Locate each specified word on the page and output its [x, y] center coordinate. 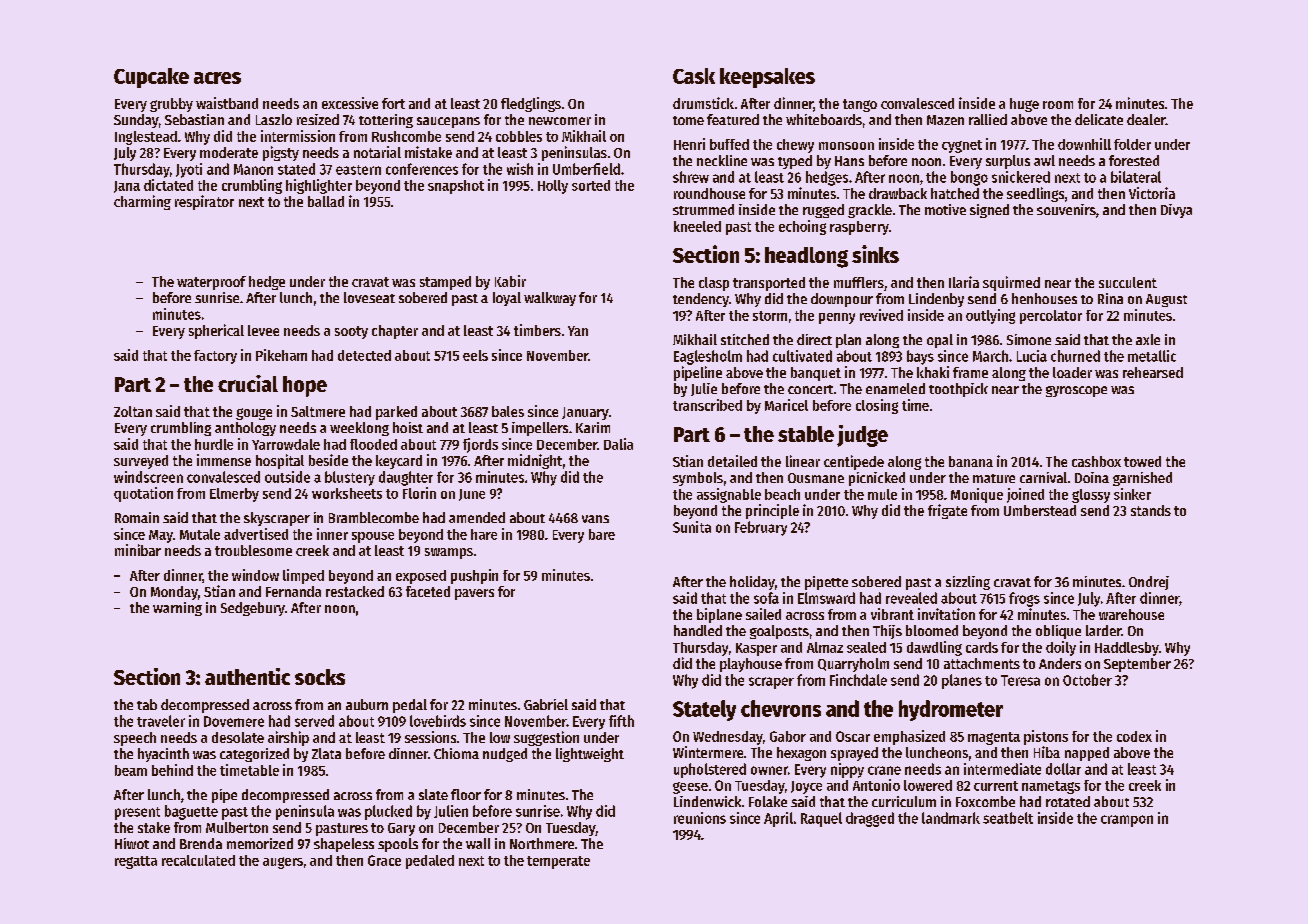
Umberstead [1040, 510]
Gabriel [546, 704]
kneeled [697, 226]
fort [393, 103]
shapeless [344, 845]
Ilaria [964, 282]
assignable [729, 495]
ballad [326, 201]
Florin [419, 493]
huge [1024, 105]
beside [328, 460]
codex [1134, 736]
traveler [161, 721]
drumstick [703, 103]
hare [484, 534]
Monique [977, 495]
